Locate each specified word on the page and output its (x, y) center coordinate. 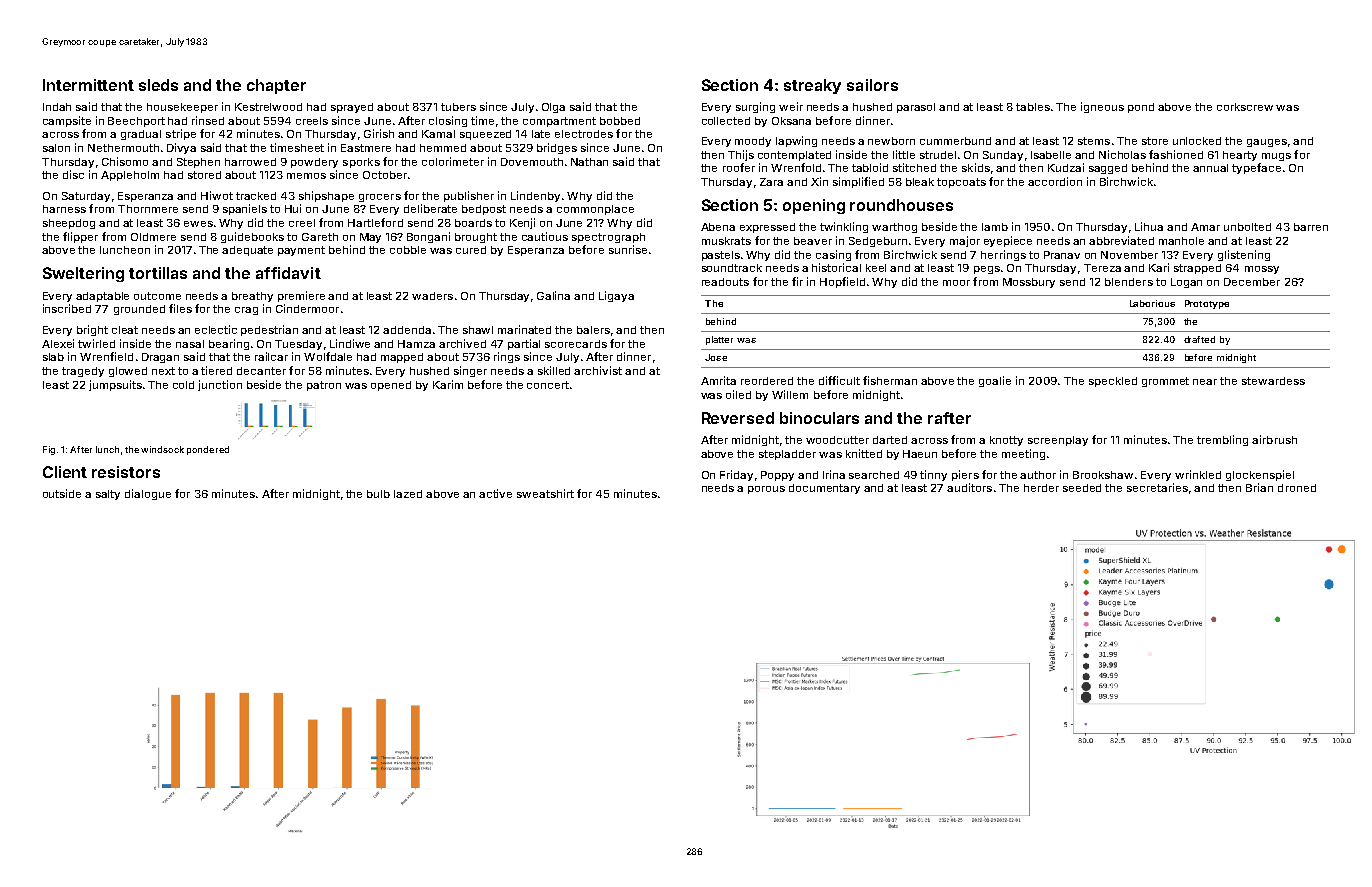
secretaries (1157, 487)
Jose (716, 357)
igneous (1102, 107)
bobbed (620, 121)
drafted (1199, 339)
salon (56, 148)
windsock (162, 449)
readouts (725, 282)
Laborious (1152, 303)
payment (301, 251)
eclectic (216, 329)
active (495, 493)
